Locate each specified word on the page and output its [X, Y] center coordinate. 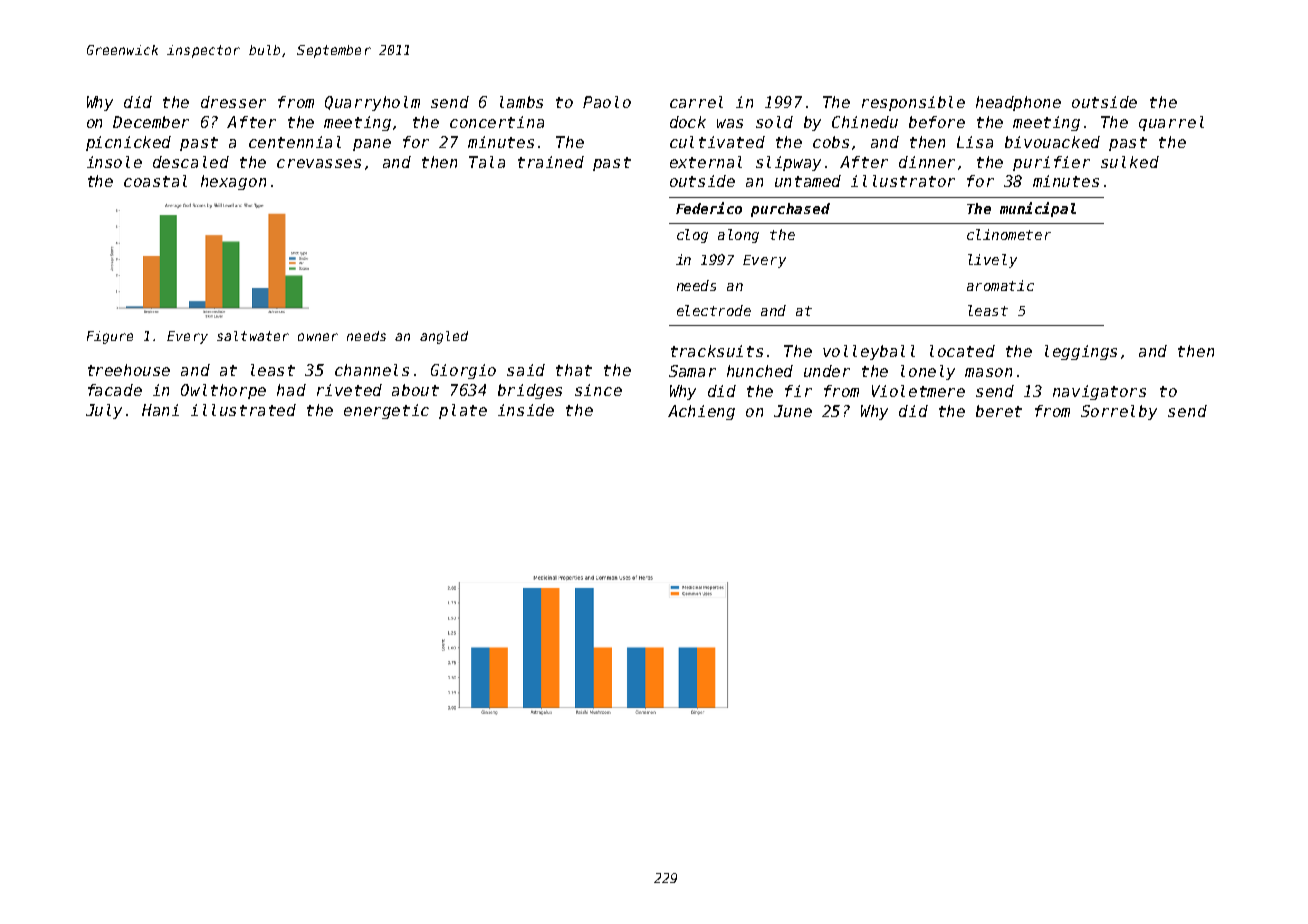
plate [463, 411]
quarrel [1171, 123]
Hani [160, 410]
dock [688, 122]
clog [692, 236]
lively [992, 261]
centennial [295, 142]
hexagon [233, 182]
